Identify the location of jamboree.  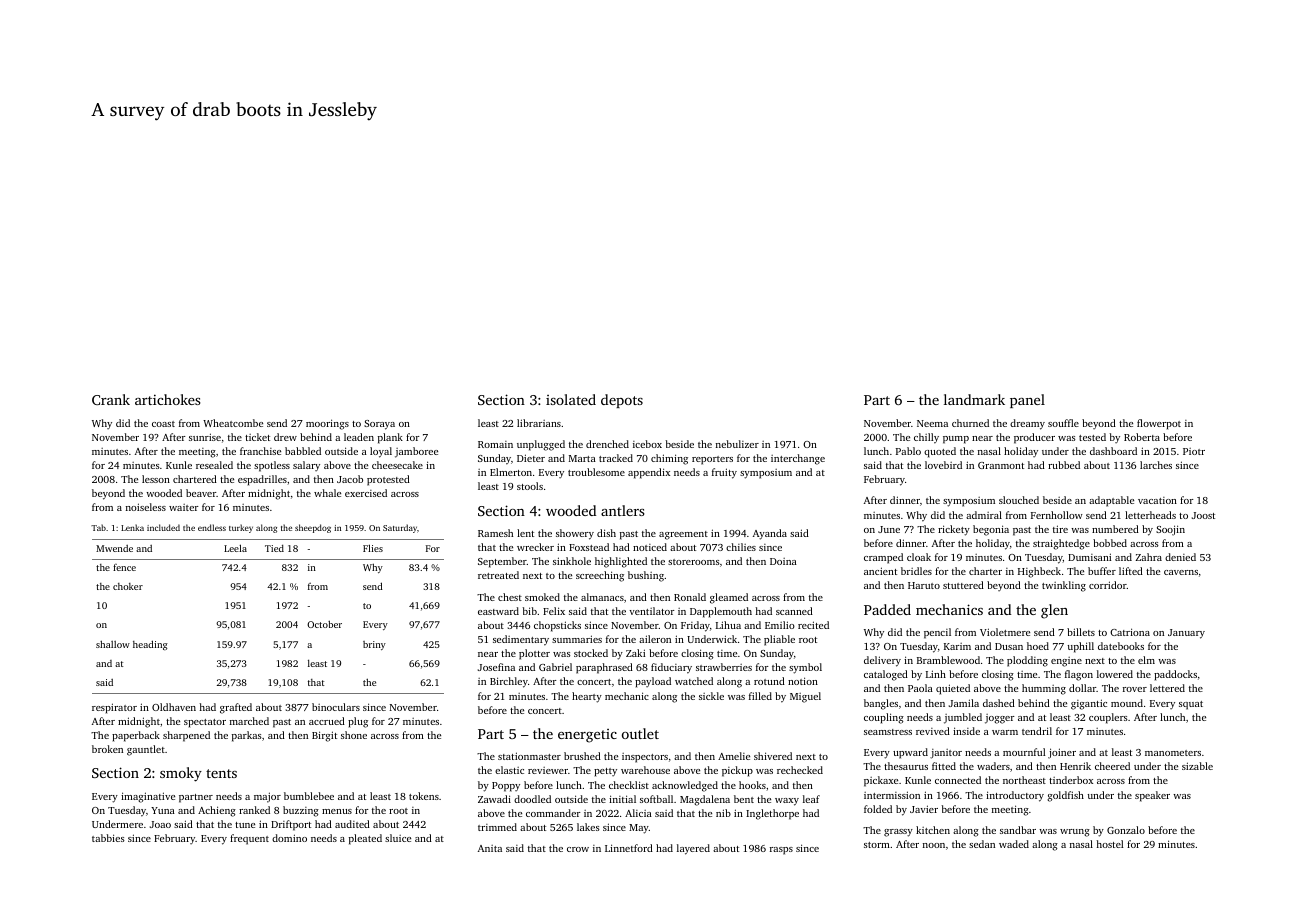
(416, 452).
